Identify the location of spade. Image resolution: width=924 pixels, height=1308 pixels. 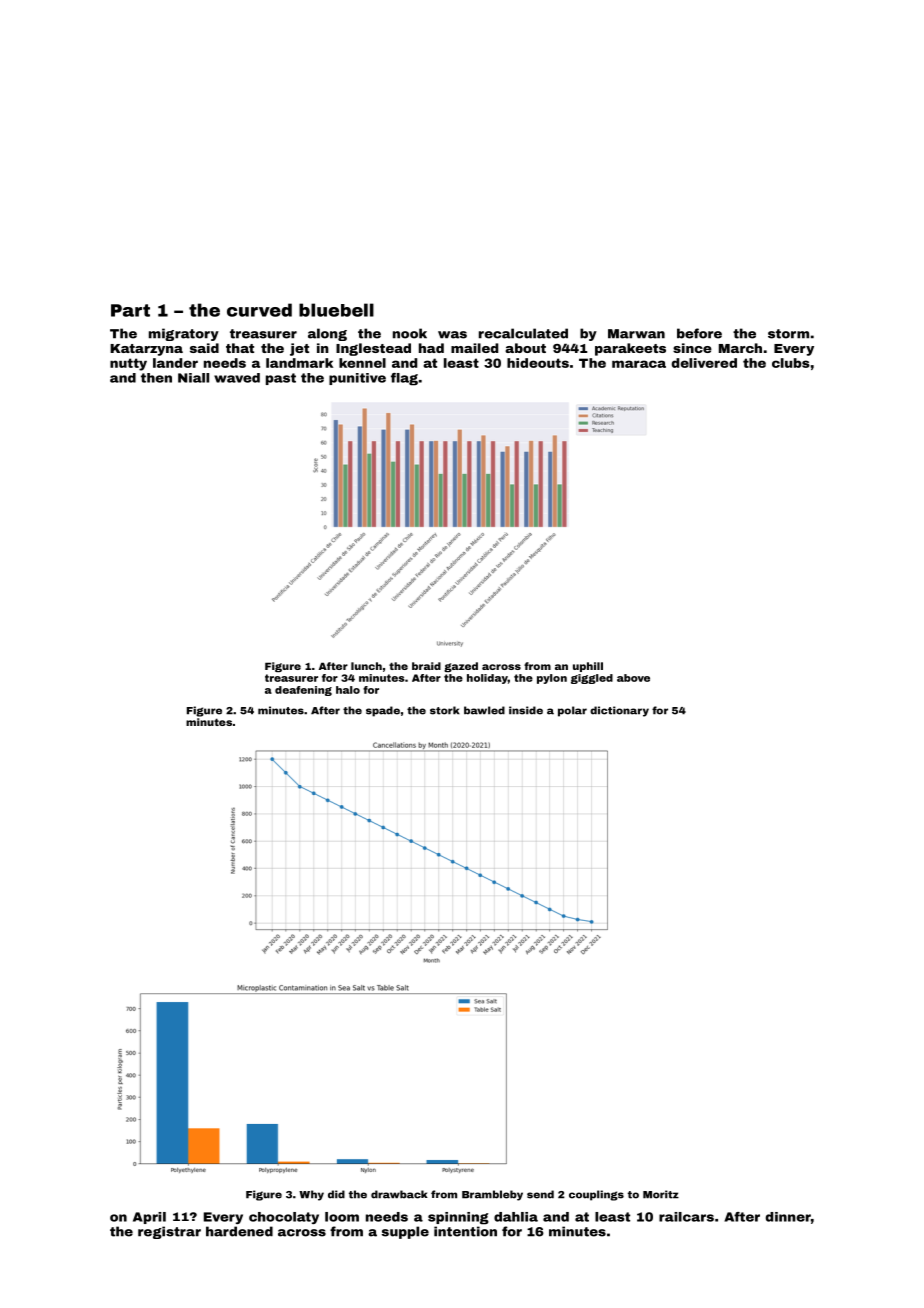
(383, 711).
